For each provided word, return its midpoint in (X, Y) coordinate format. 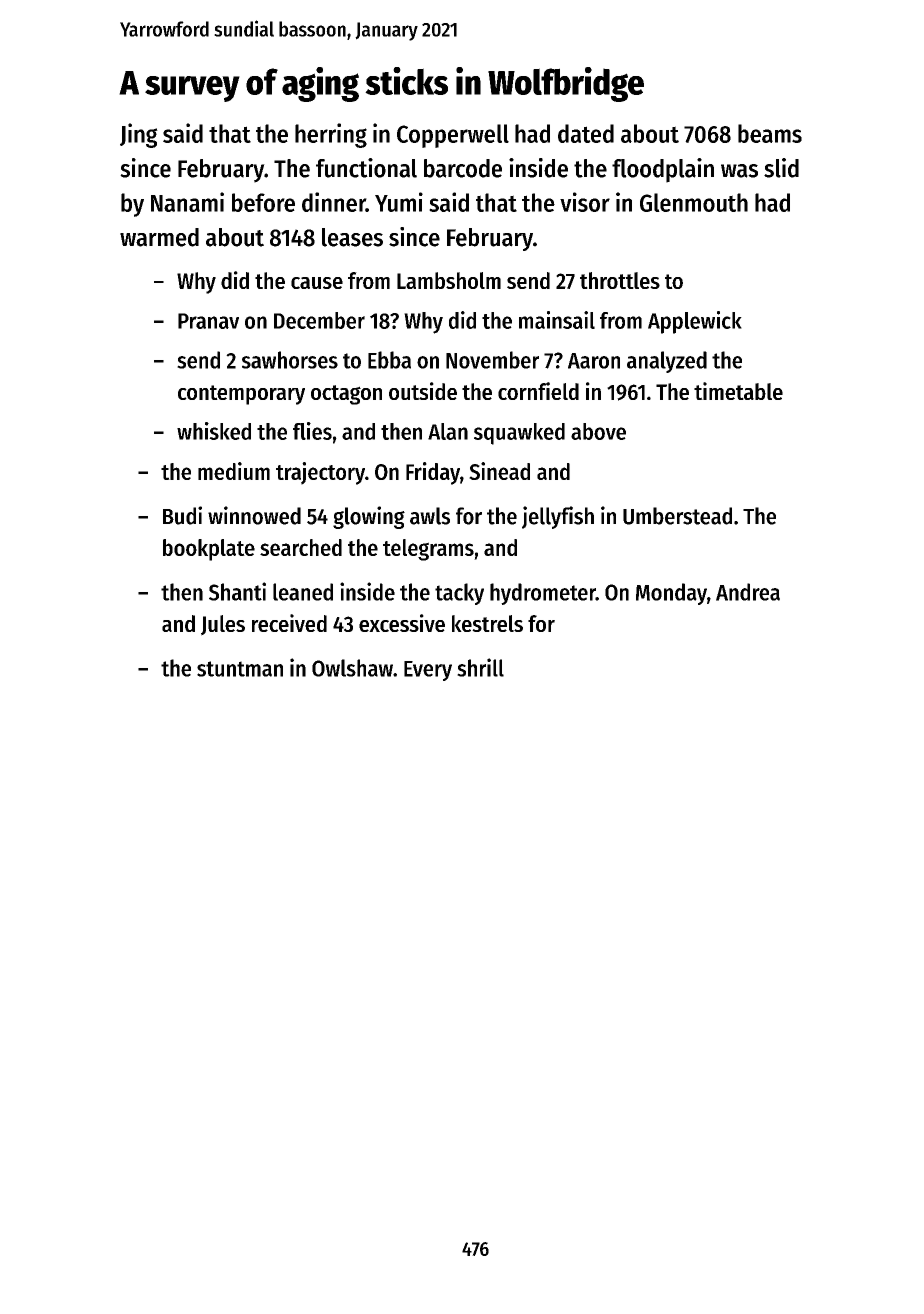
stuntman (240, 669)
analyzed (667, 362)
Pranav (208, 321)
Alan (448, 431)
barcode (463, 168)
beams (770, 133)
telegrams (428, 550)
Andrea (748, 592)
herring (331, 135)
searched (301, 547)
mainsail (557, 320)
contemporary (241, 395)
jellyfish (558, 517)
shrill (480, 667)
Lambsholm (449, 280)
